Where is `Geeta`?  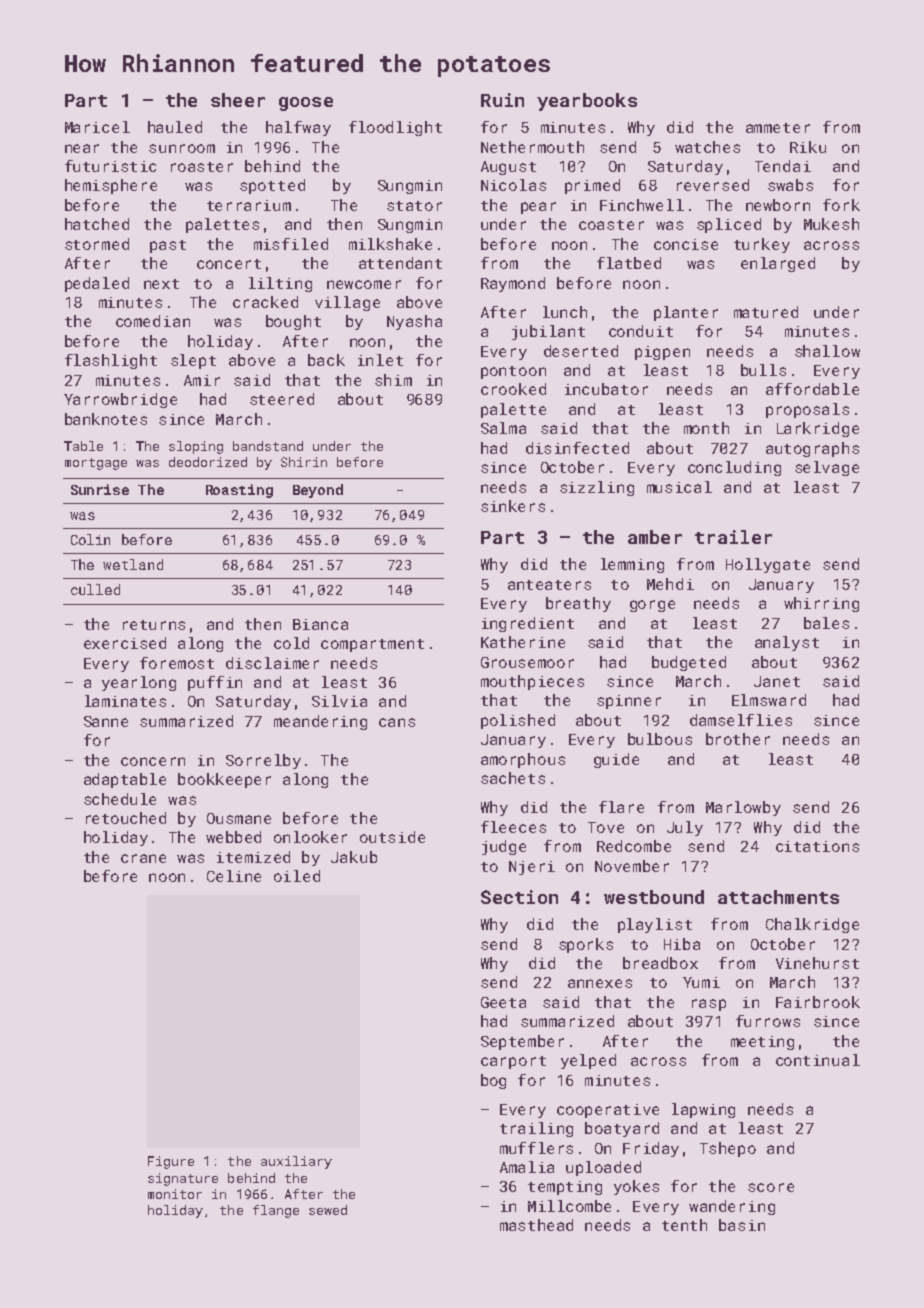 Geeta is located at coordinates (503, 1002).
